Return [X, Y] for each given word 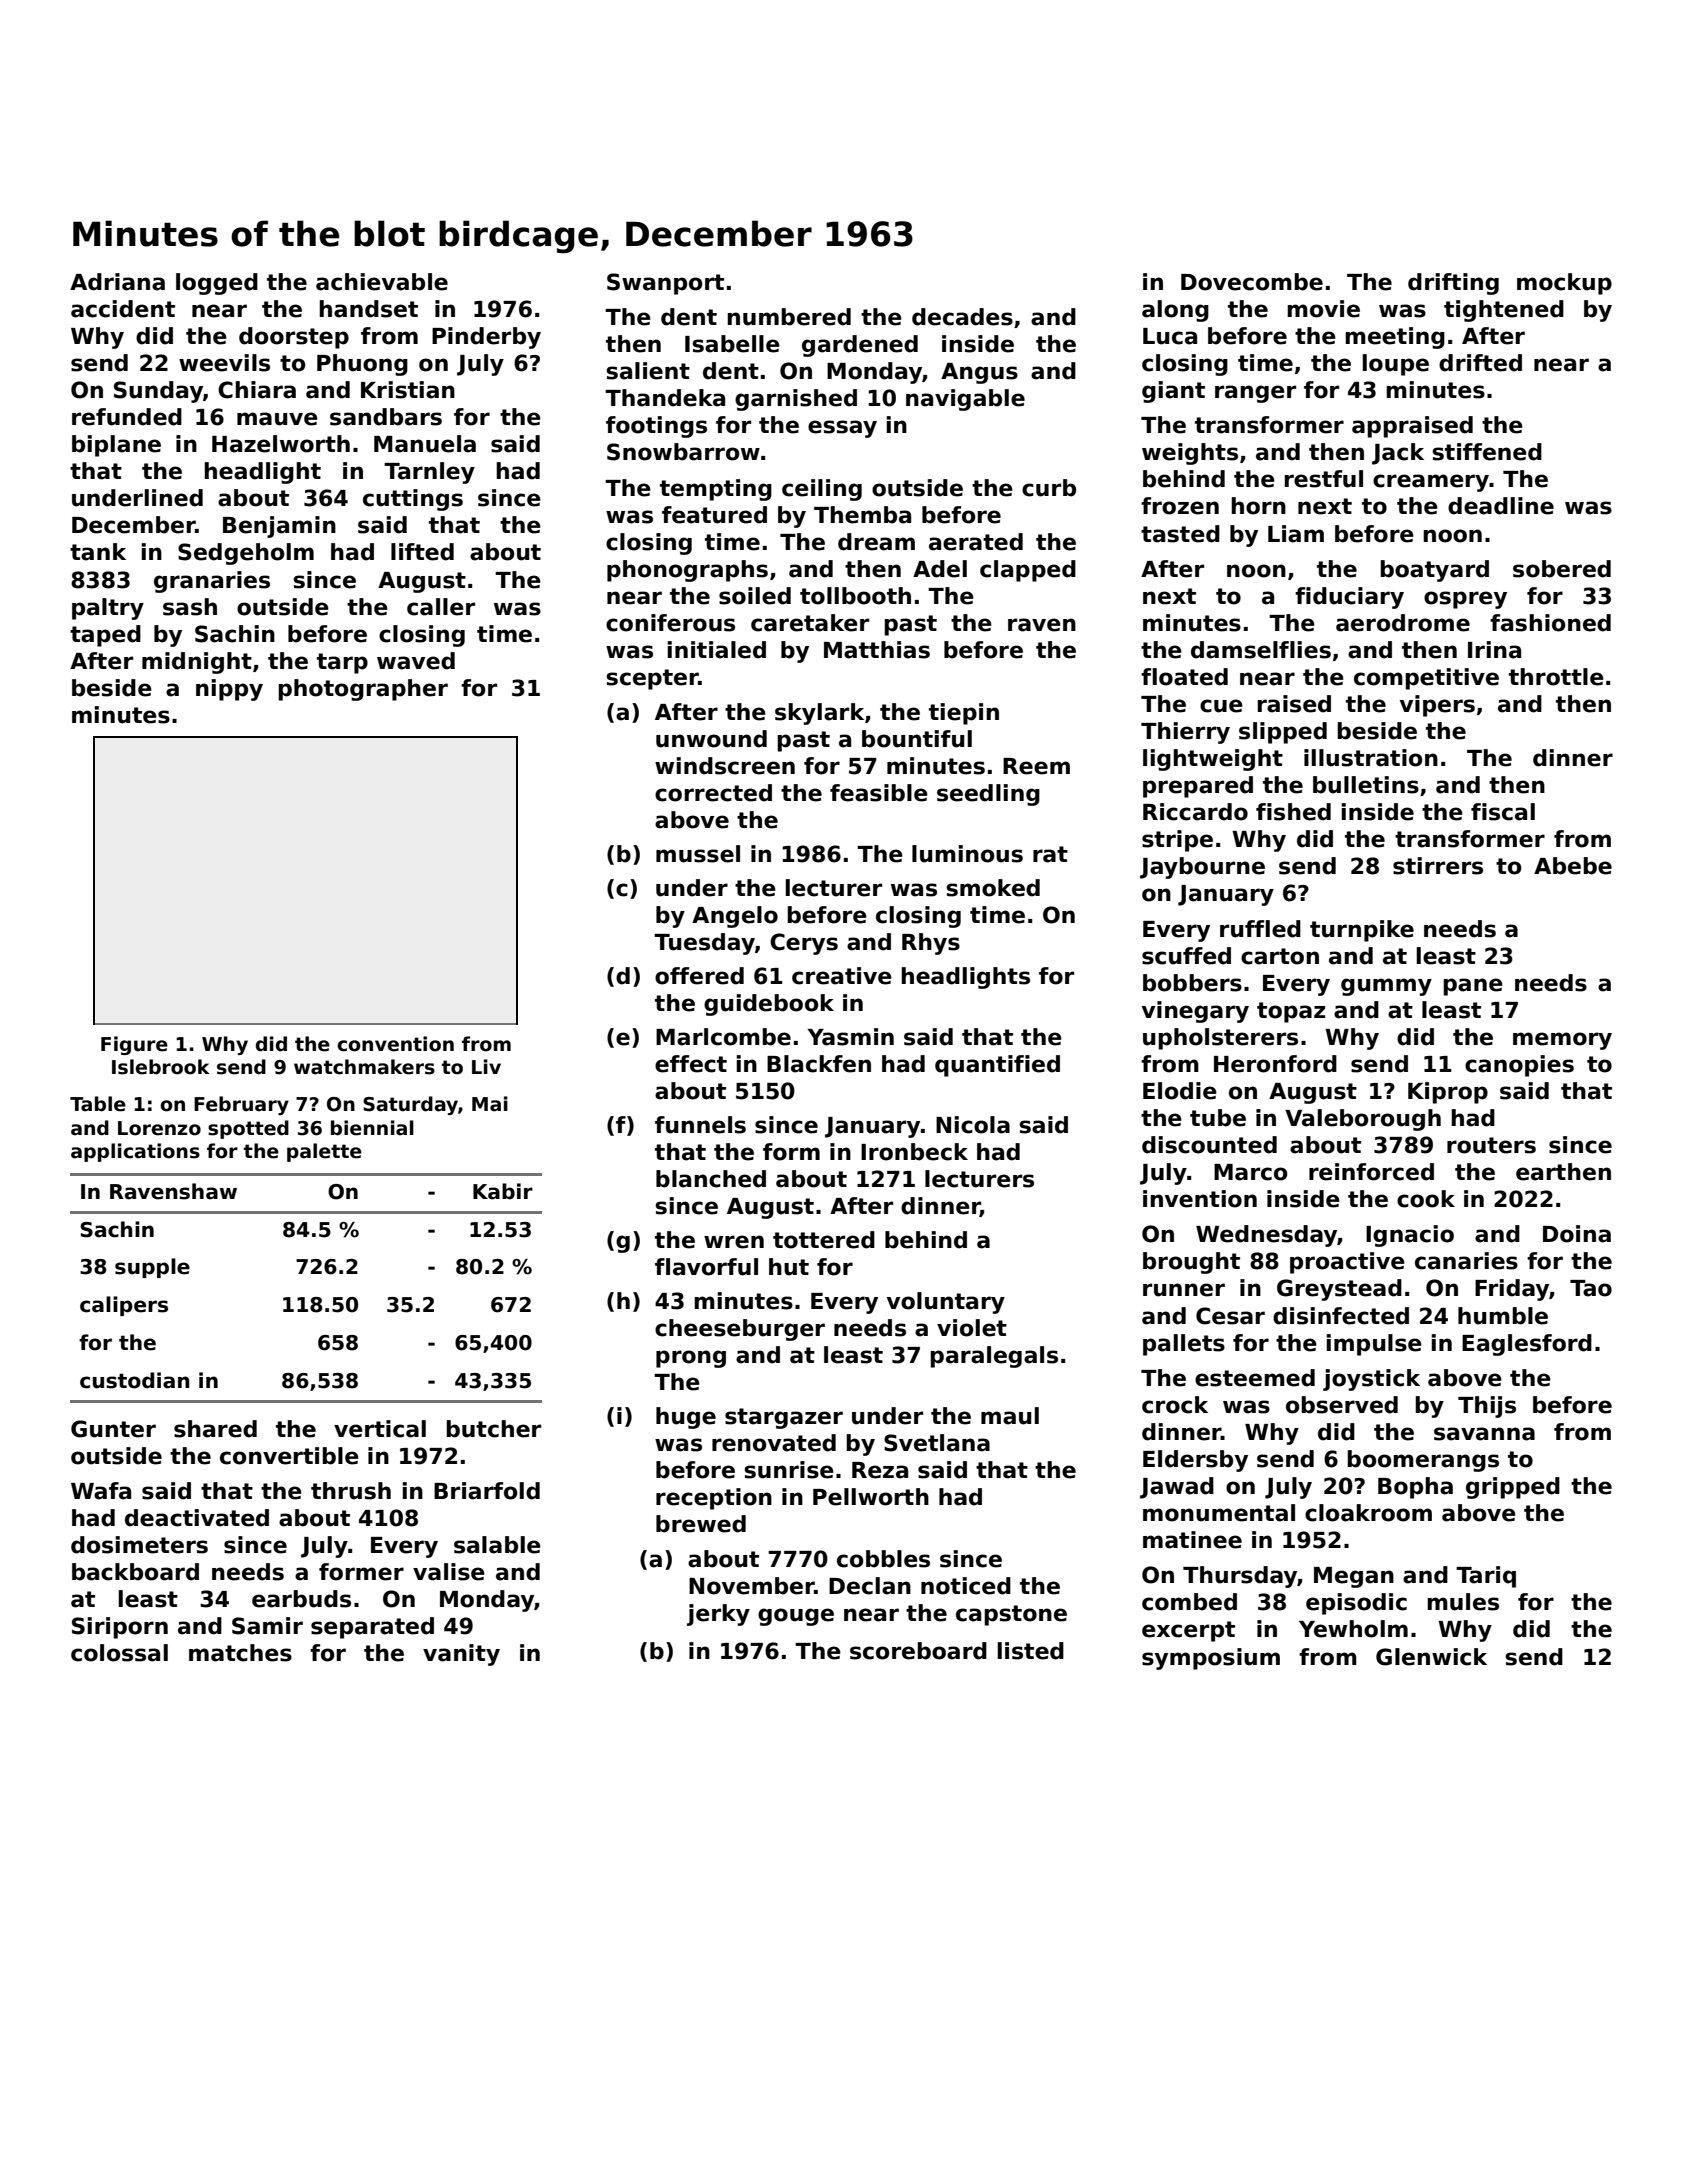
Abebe [1573, 866]
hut [789, 1267]
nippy [229, 690]
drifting [1453, 284]
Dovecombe [1252, 282]
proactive [1347, 1263]
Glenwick [1431, 1657]
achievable [382, 282]
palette [324, 1152]
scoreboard [918, 1651]
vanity [461, 1655]
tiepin [964, 714]
